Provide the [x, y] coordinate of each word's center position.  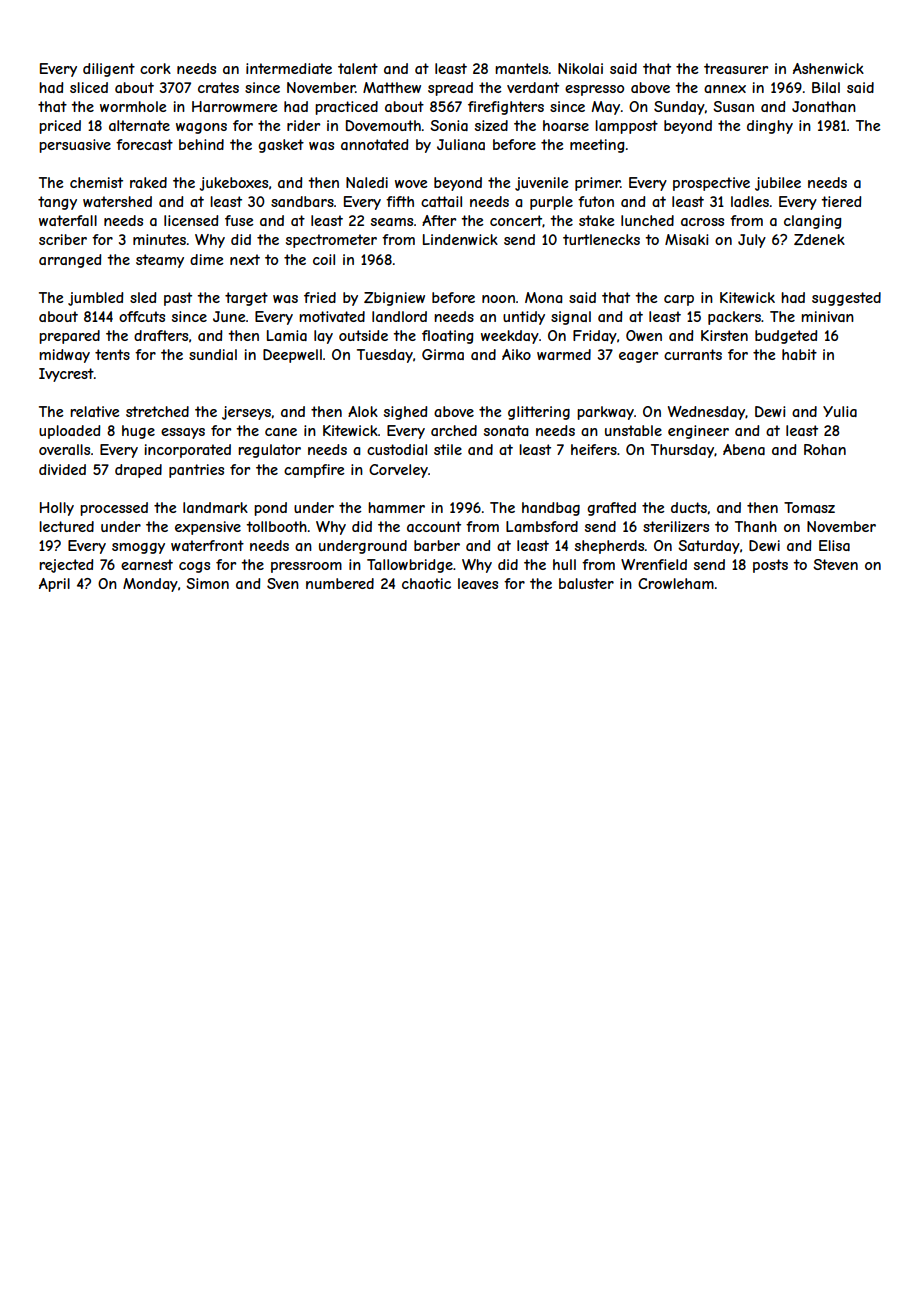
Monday [150, 585]
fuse [239, 220]
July [752, 241]
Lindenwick [460, 239]
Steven [835, 564]
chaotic [426, 583]
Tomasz [809, 507]
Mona [543, 297]
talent [358, 68]
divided [62, 469]
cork [155, 68]
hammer [396, 507]
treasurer [736, 68]
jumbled [95, 299]
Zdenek [819, 239]
